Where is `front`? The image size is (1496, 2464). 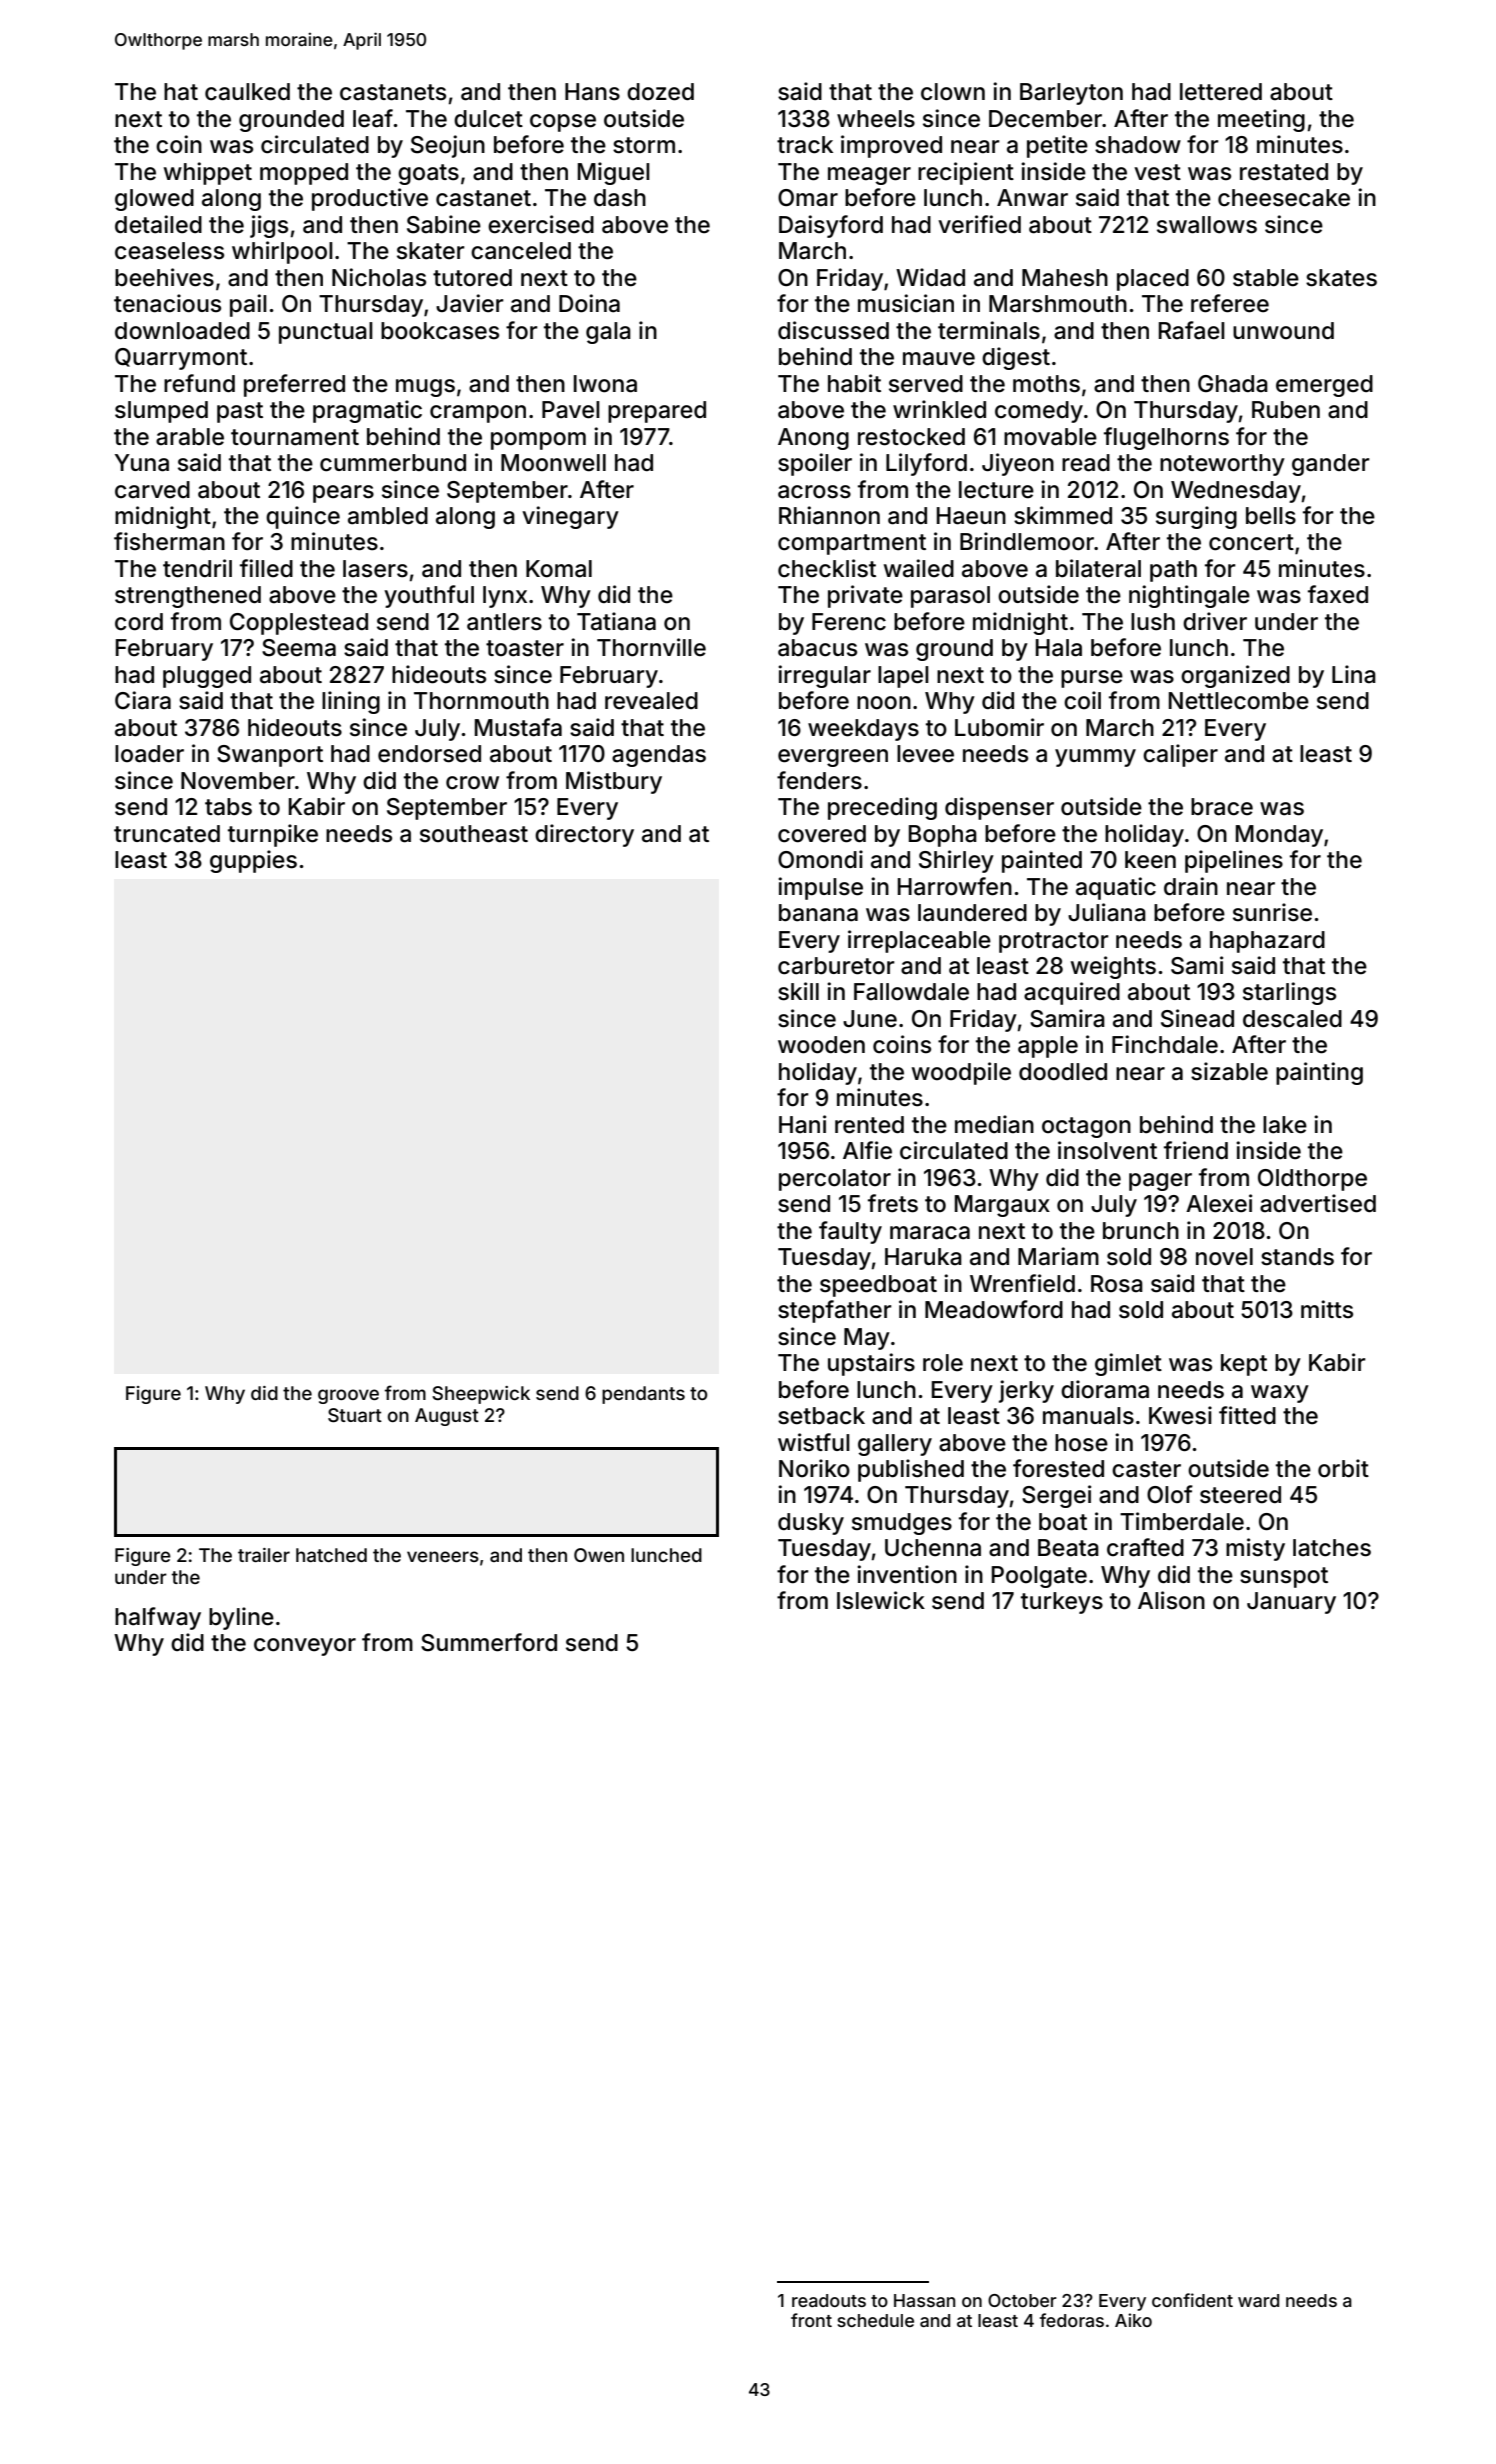
front is located at coordinates (811, 2320).
